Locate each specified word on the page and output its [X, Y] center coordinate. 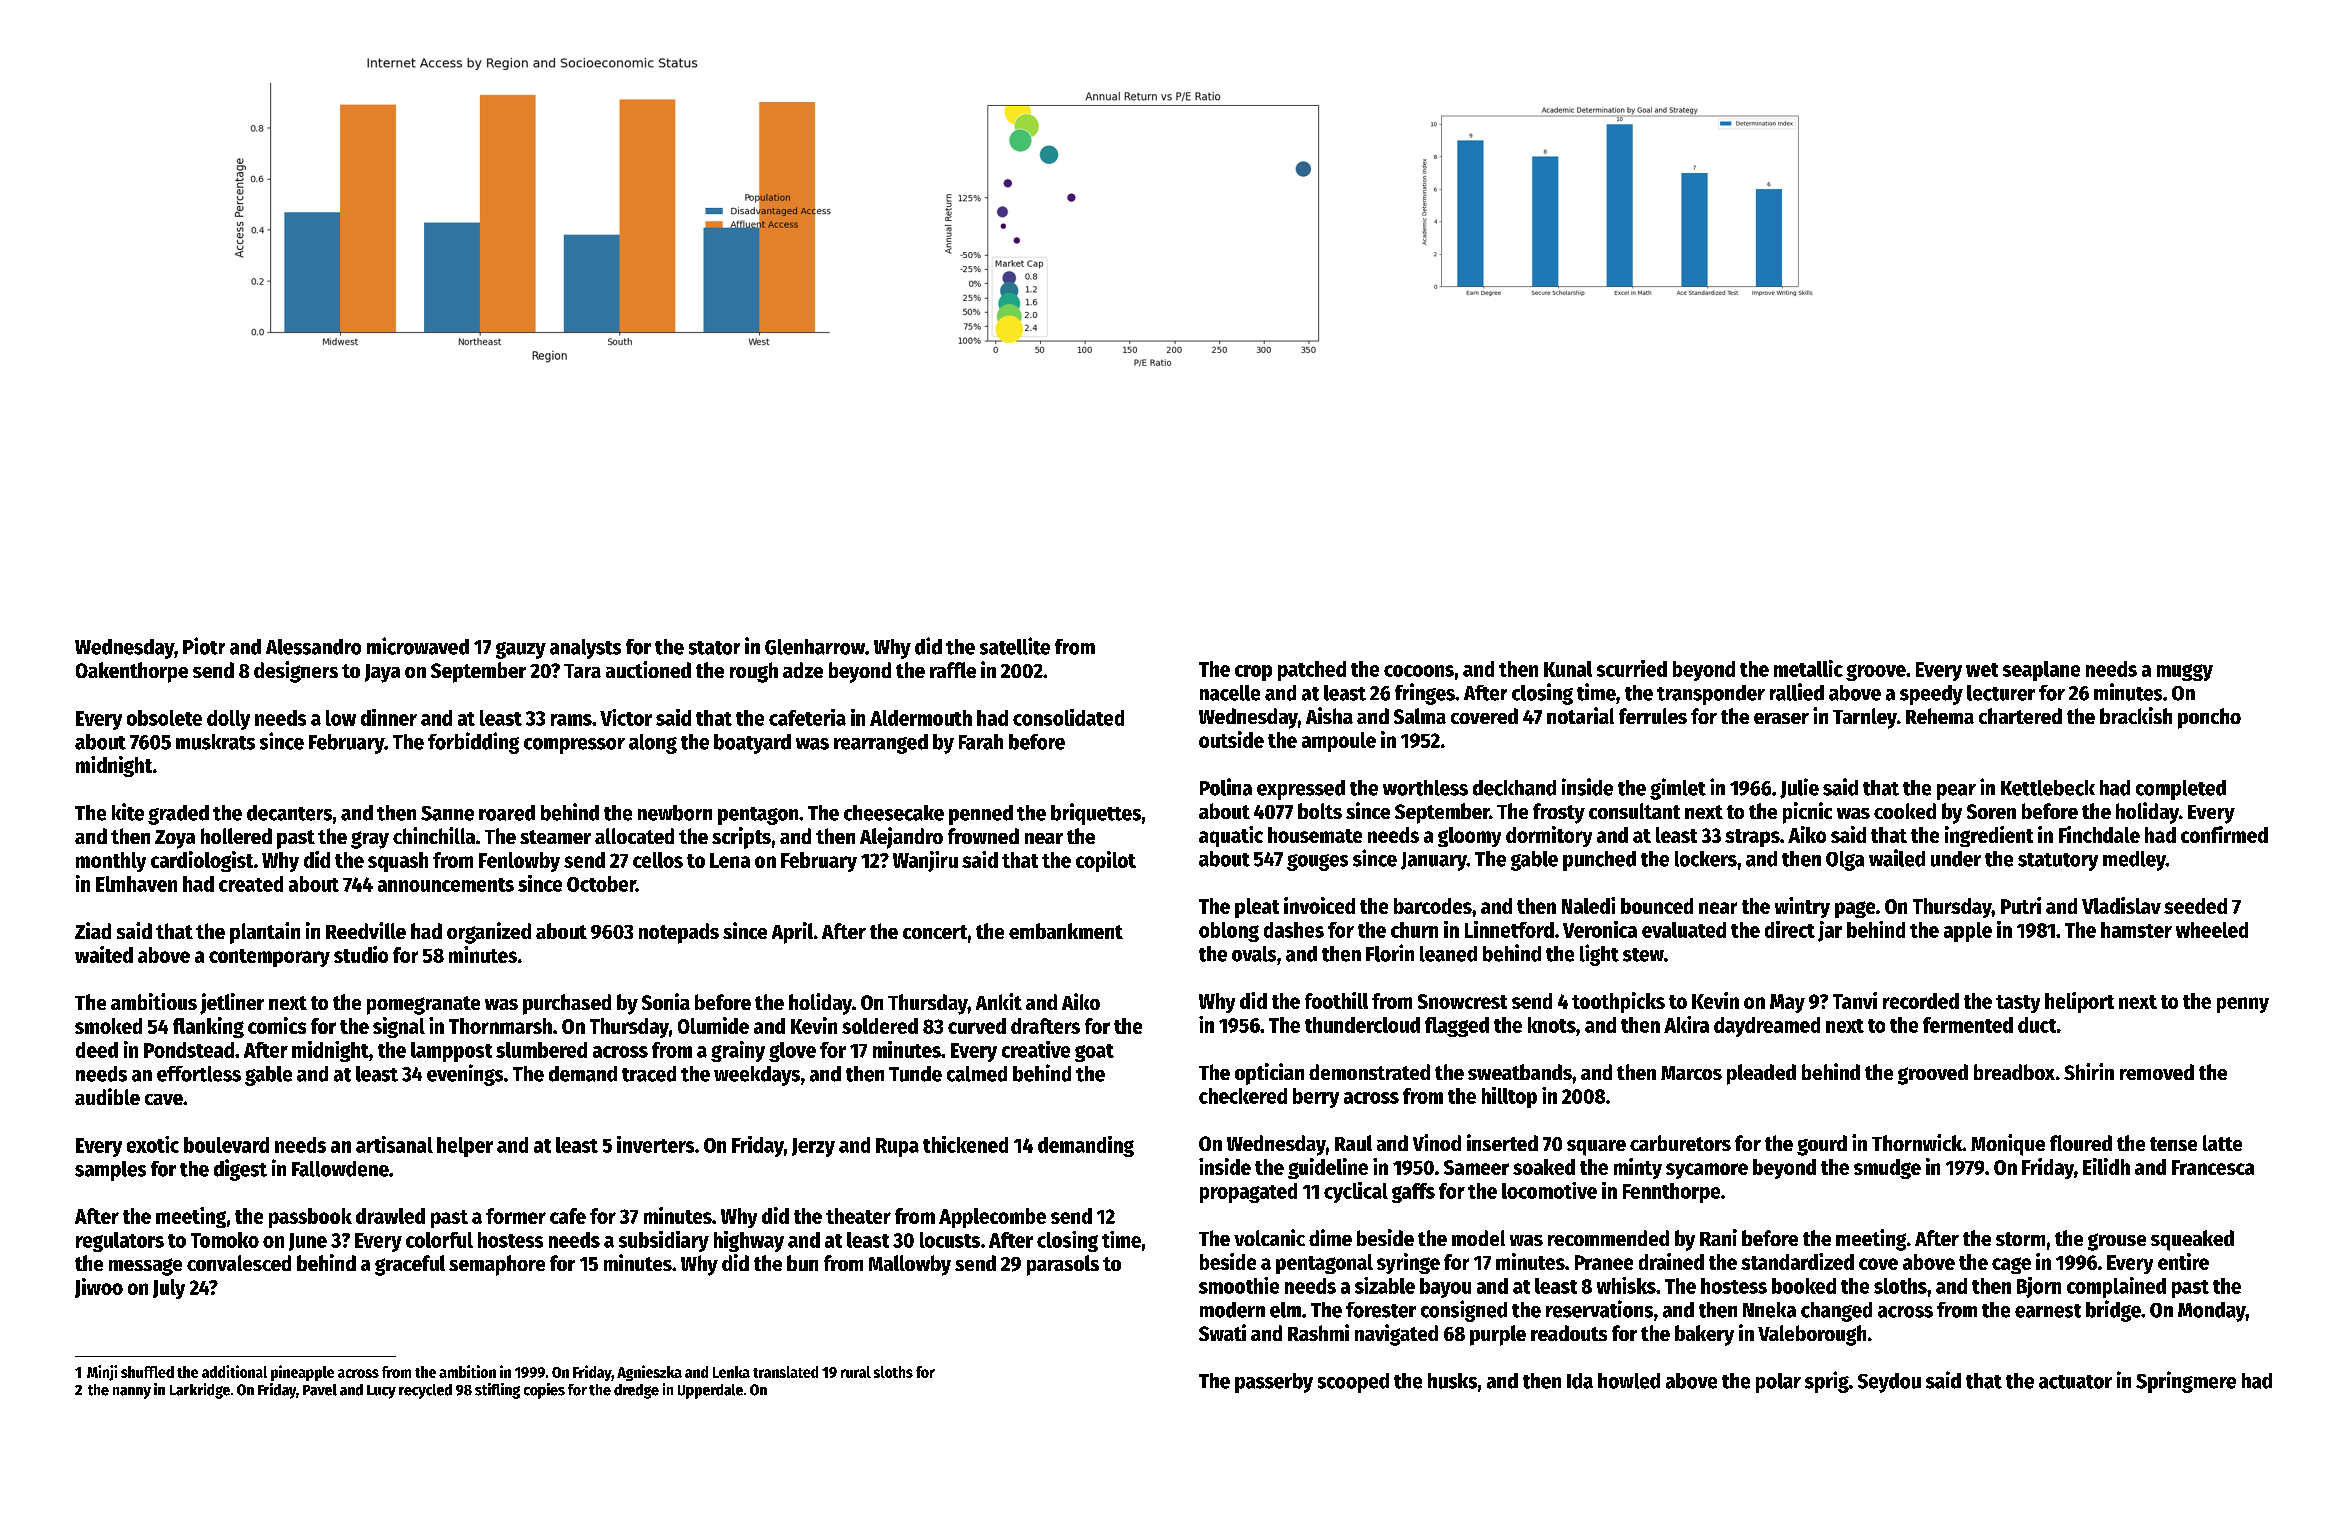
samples [110, 1171]
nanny [132, 1393]
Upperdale [710, 1391]
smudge [1887, 1169]
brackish [2136, 715]
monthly [111, 862]
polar [1778, 1383]
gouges [1317, 862]
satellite [1015, 646]
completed [2181, 790]
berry [1316, 1098]
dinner [389, 717]
